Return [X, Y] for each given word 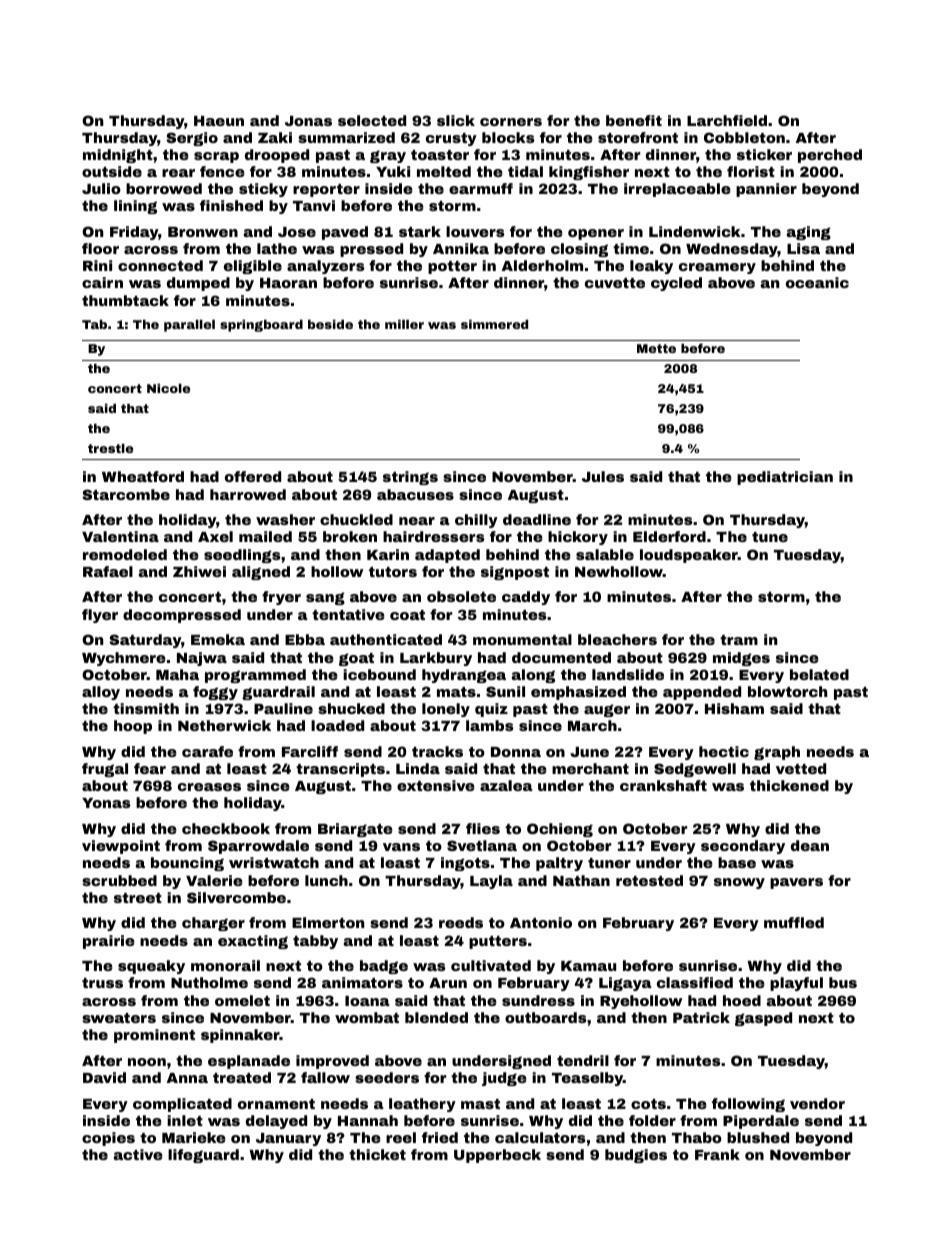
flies [483, 828]
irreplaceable [677, 190]
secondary [743, 847]
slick [456, 120]
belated [819, 674]
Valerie [214, 880]
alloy [101, 693]
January [288, 1139]
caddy [526, 598]
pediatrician [785, 478]
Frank [717, 1154]
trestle [110, 448]
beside [330, 324]
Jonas [308, 121]
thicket [377, 1154]
